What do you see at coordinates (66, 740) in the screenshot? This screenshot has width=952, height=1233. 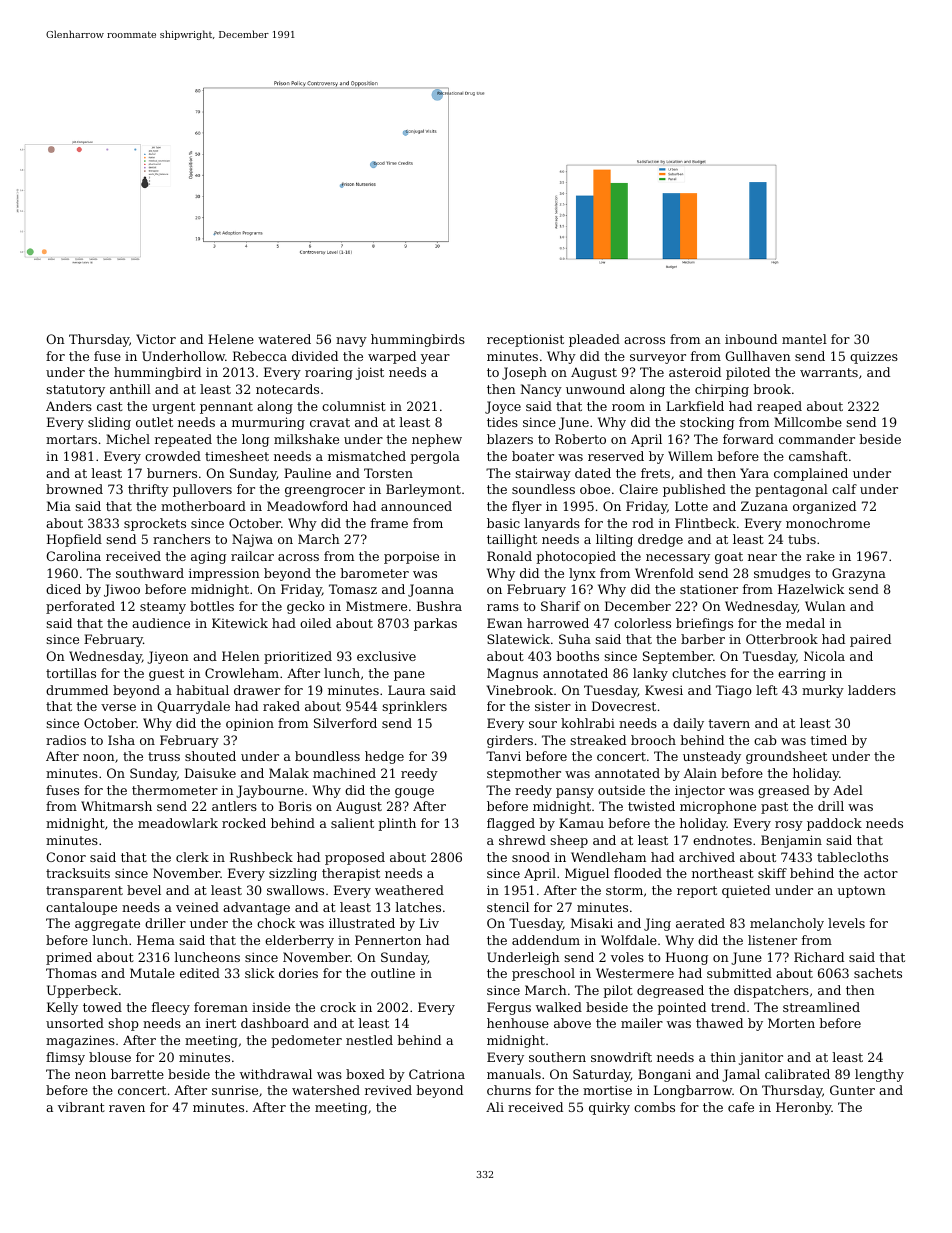 I see `radios` at bounding box center [66, 740].
